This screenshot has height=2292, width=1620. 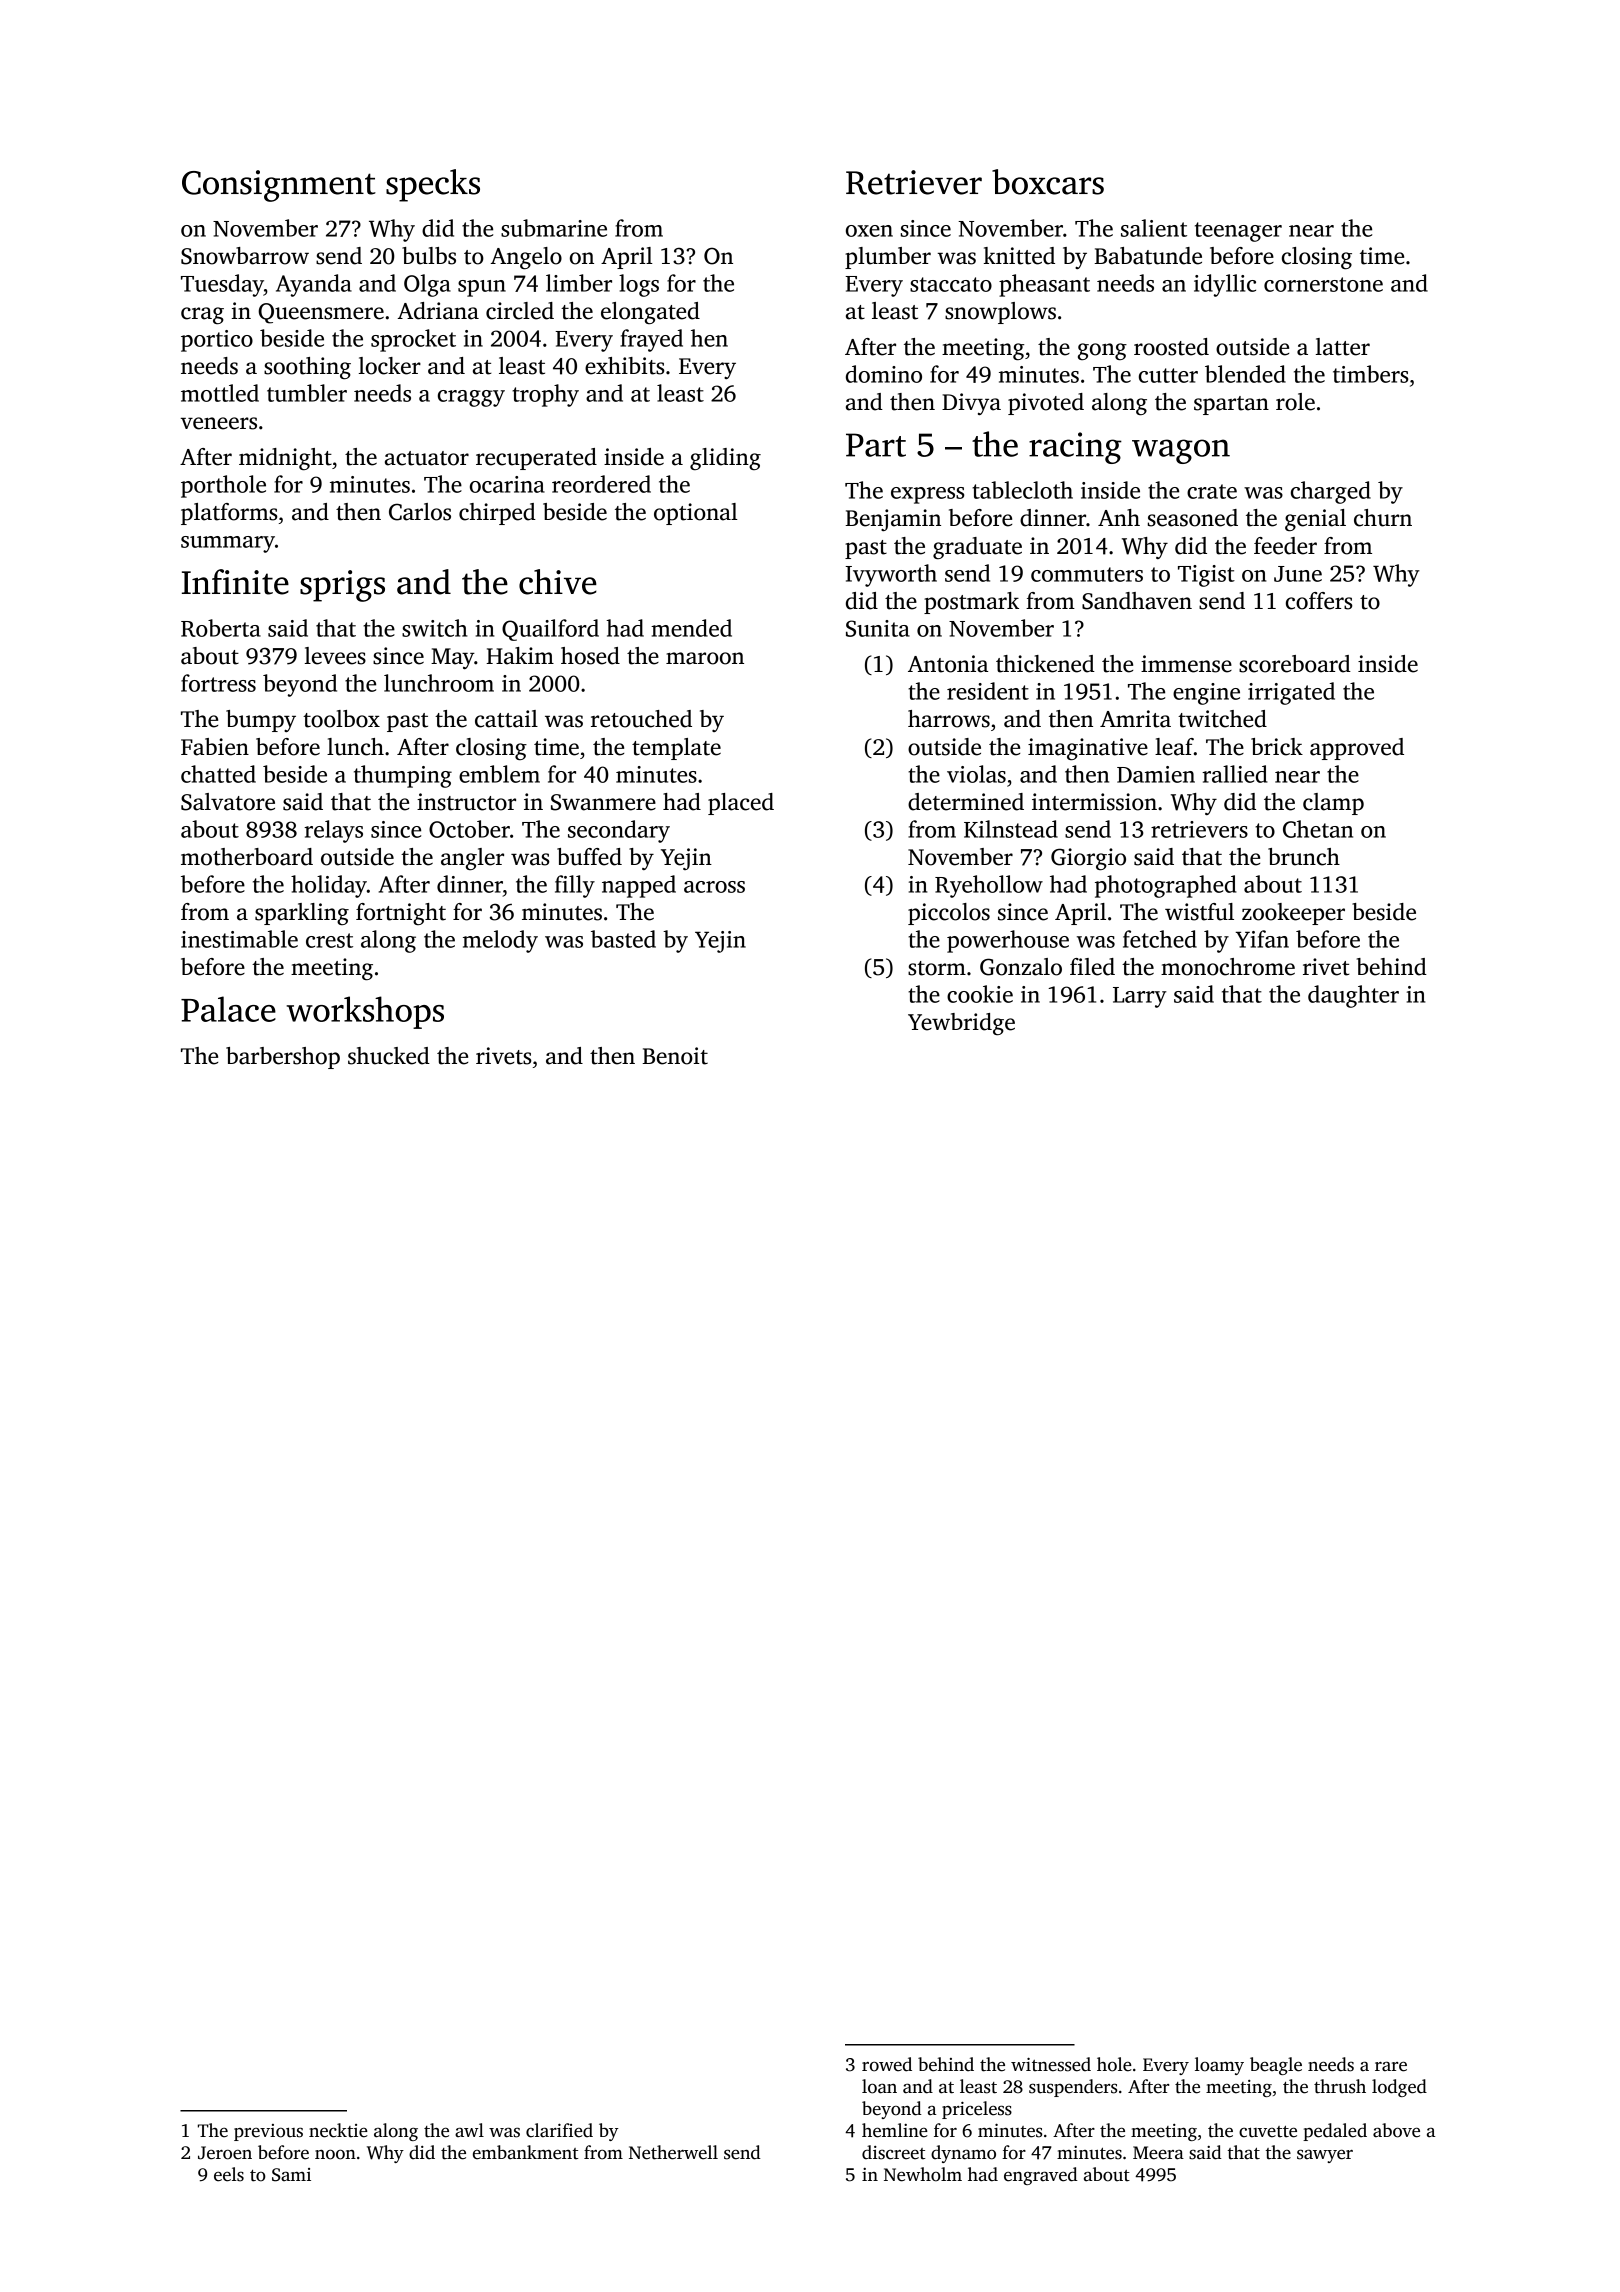 What do you see at coordinates (338, 2130) in the screenshot?
I see `necktie` at bounding box center [338, 2130].
